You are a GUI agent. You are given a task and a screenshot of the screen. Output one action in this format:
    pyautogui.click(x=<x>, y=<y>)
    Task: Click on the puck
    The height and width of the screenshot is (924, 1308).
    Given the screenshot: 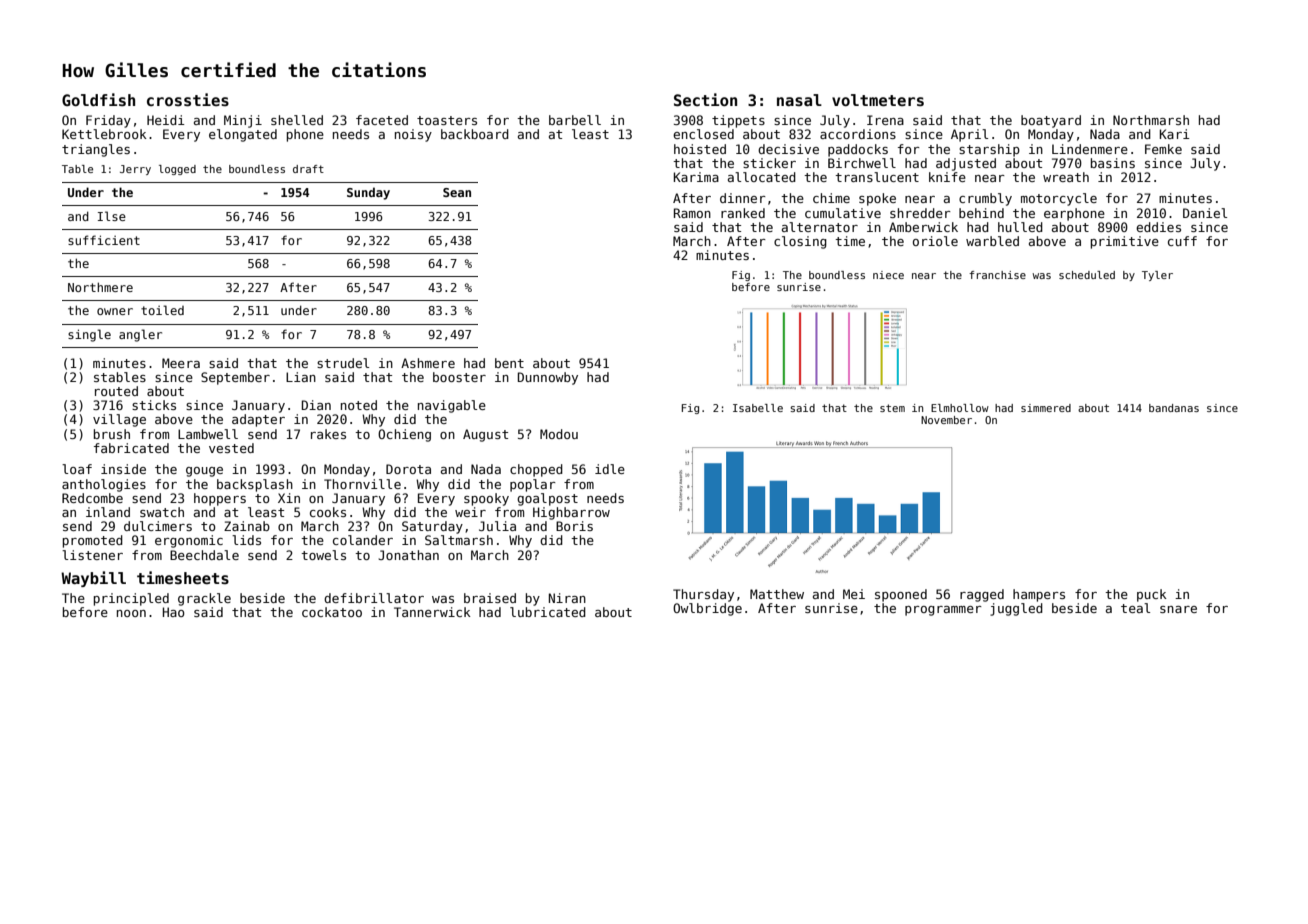 What is the action you would take?
    pyautogui.click(x=1152, y=595)
